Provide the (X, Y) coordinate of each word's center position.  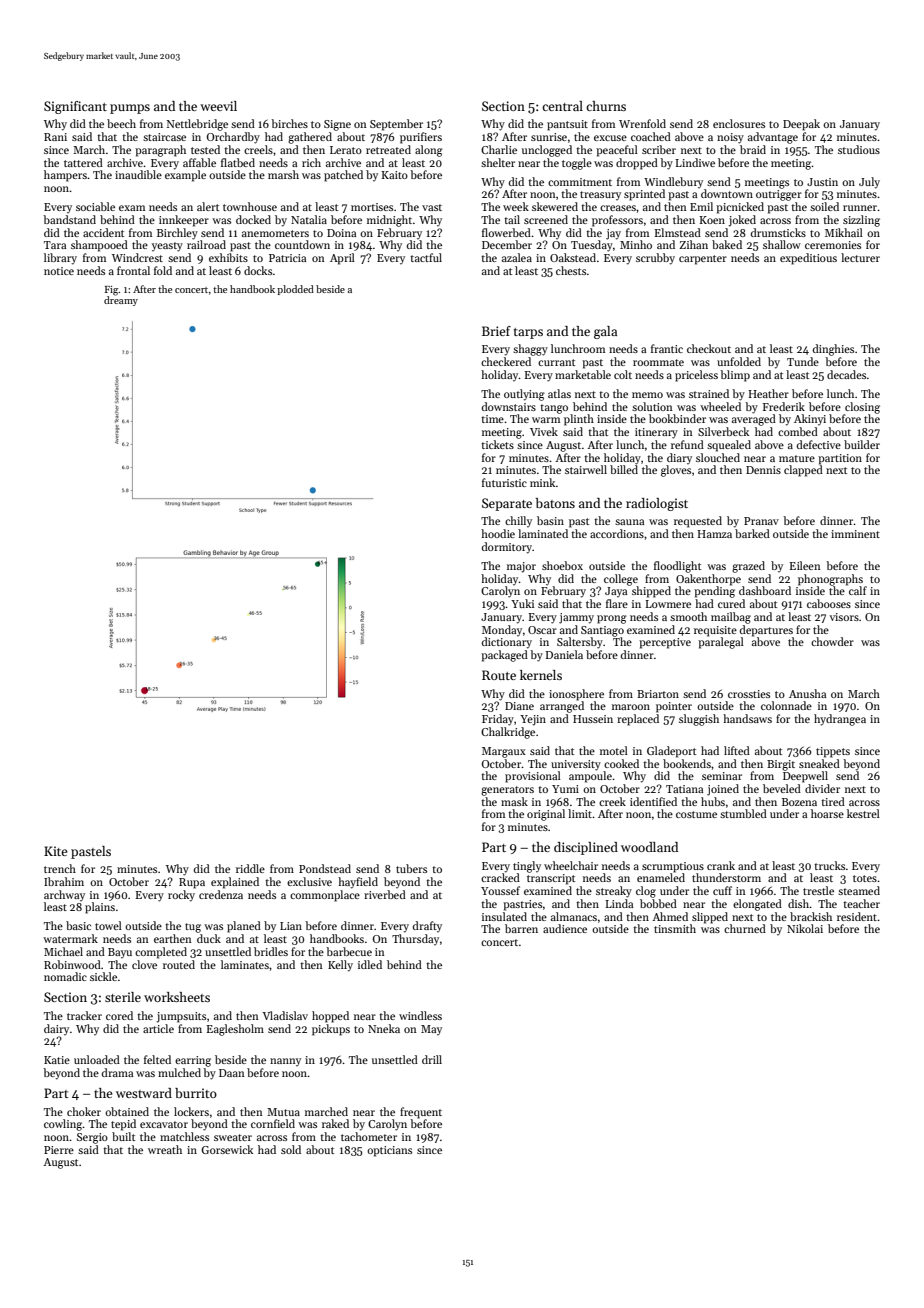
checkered (506, 361)
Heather (768, 393)
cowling (63, 1125)
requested (698, 522)
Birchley (177, 234)
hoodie (498, 533)
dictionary (507, 643)
